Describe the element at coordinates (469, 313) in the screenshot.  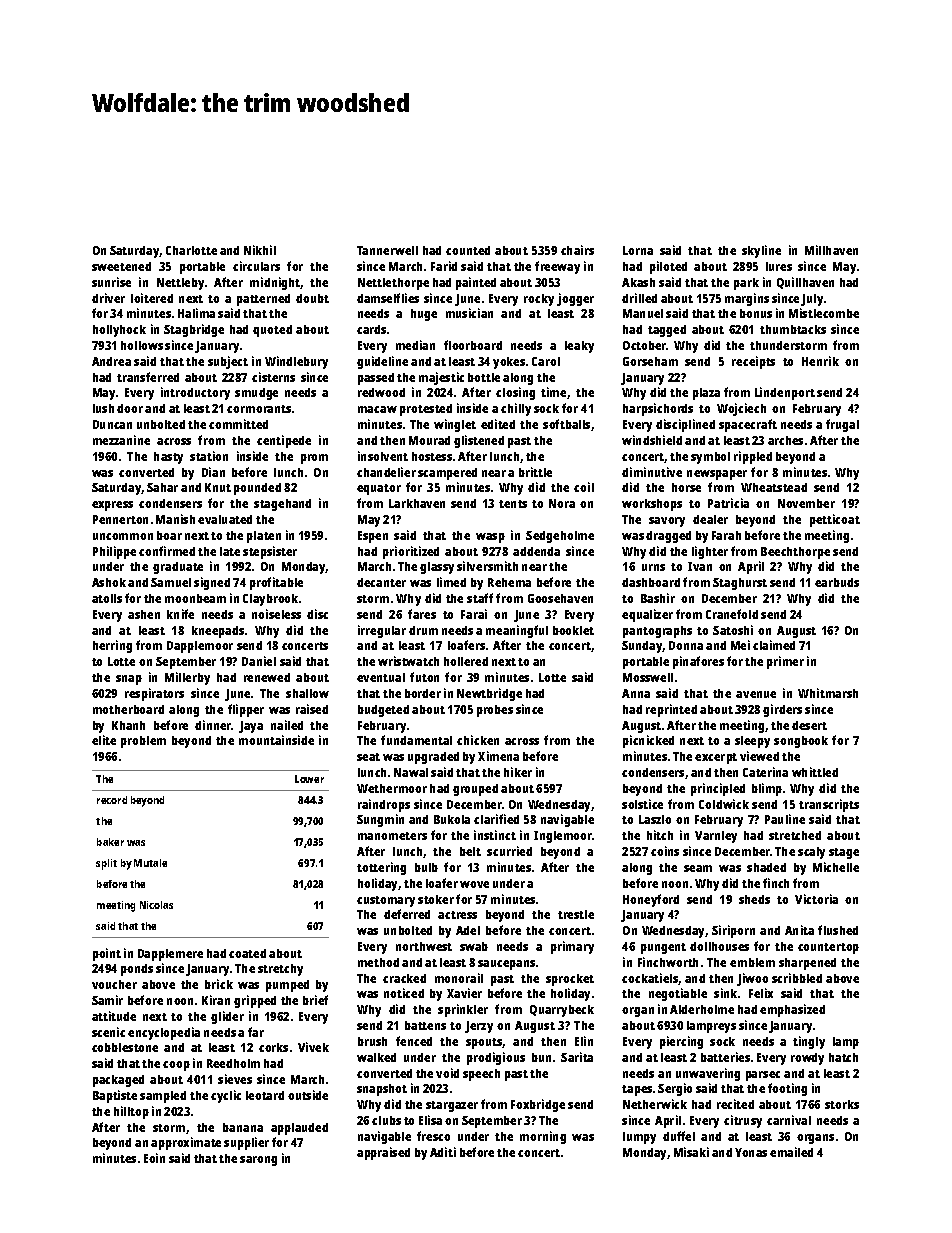
I see `musician` at that location.
